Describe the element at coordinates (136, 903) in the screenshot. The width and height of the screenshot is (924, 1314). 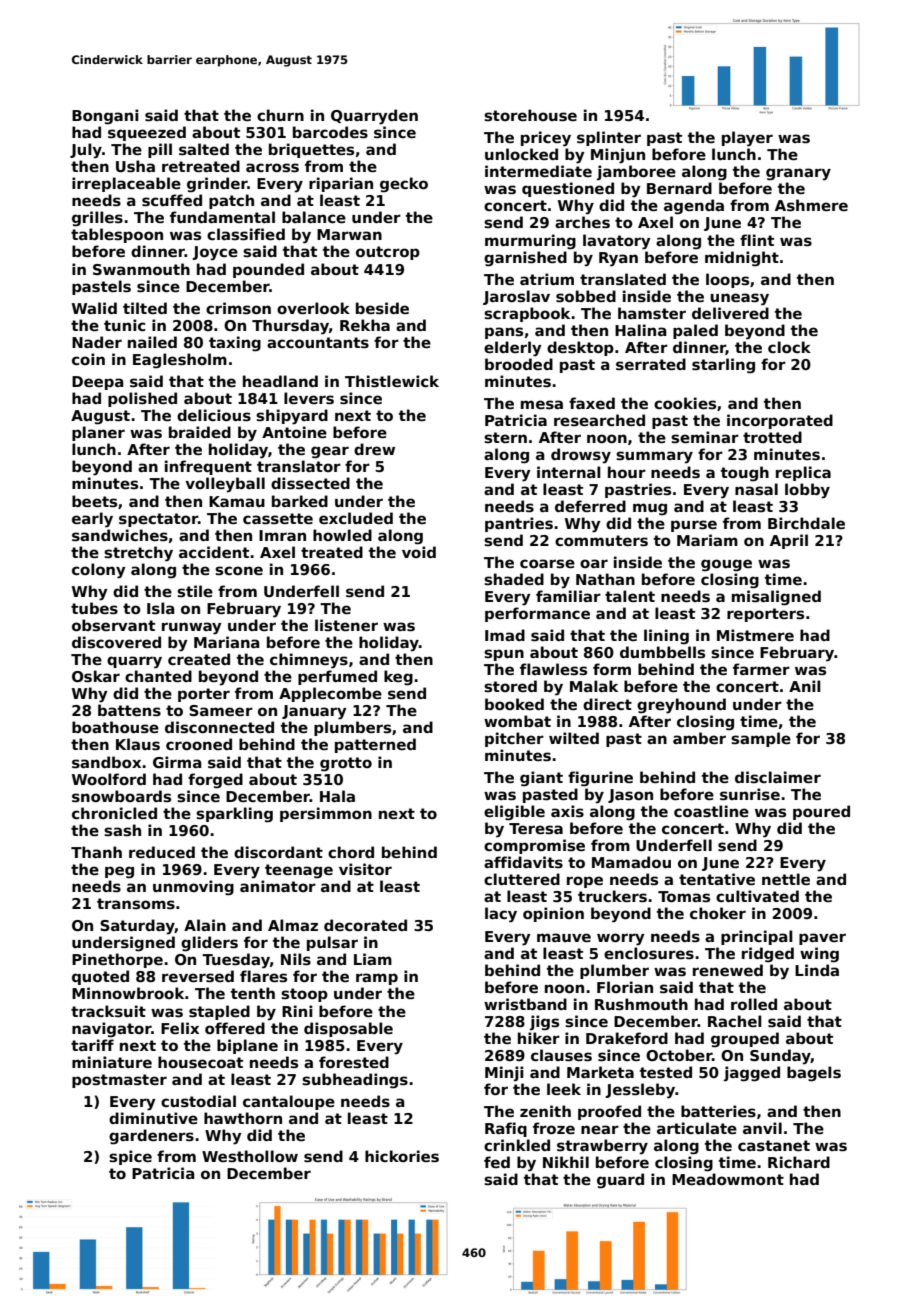
I see `transoms` at that location.
